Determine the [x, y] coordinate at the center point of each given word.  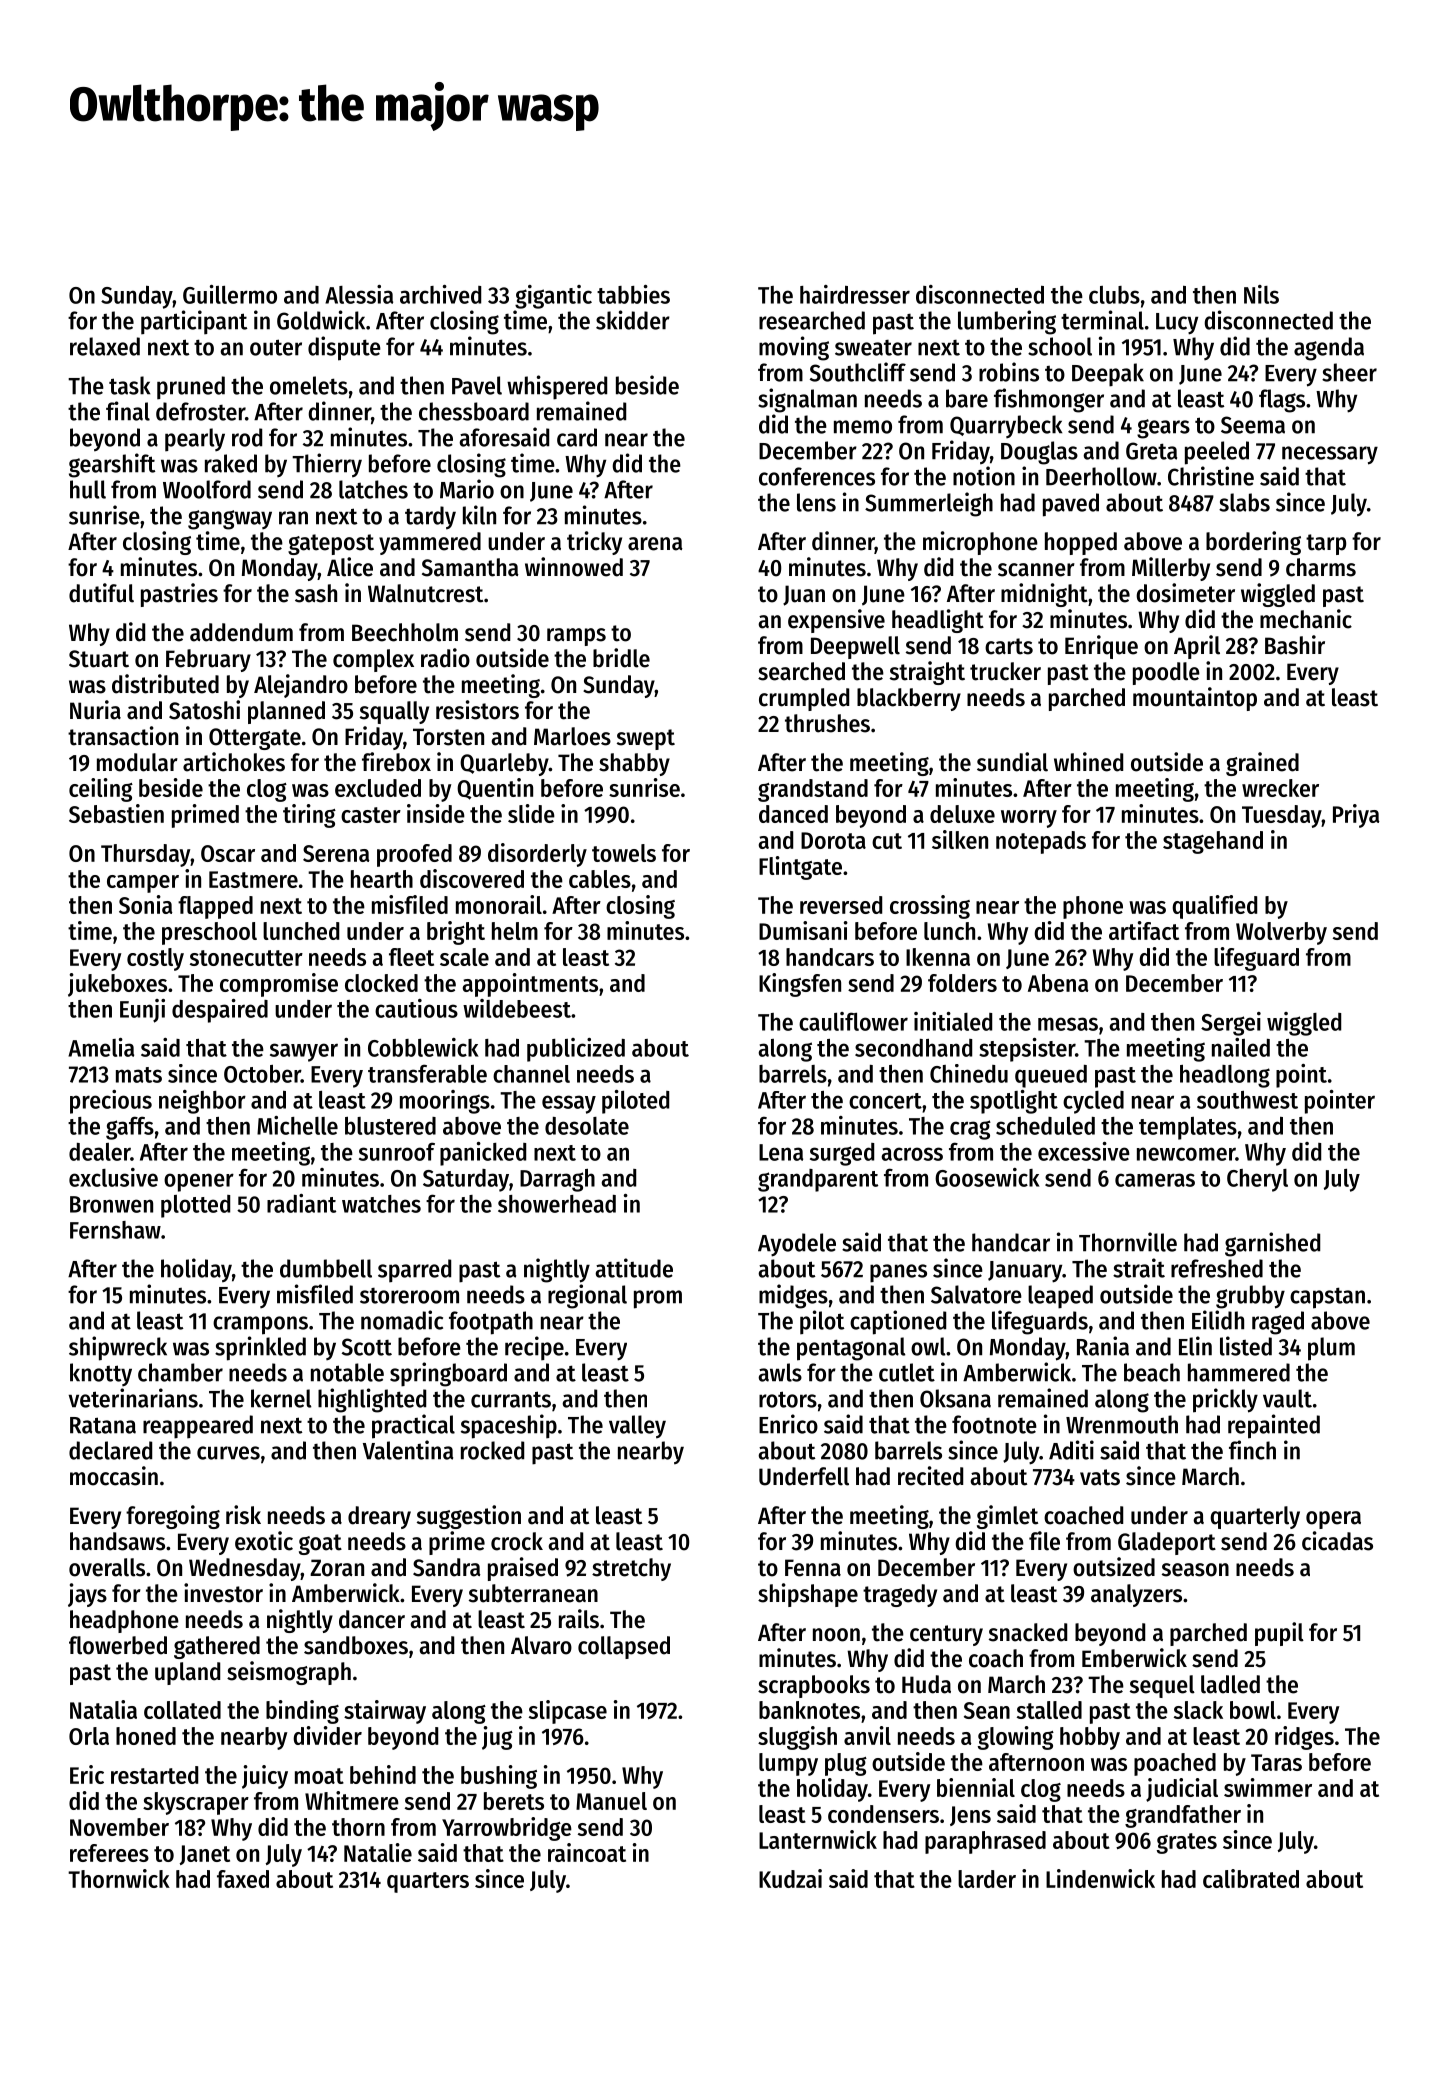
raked [231, 463]
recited [930, 1476]
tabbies [633, 294]
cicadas [1337, 1541]
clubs [1114, 295]
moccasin [114, 1476]
